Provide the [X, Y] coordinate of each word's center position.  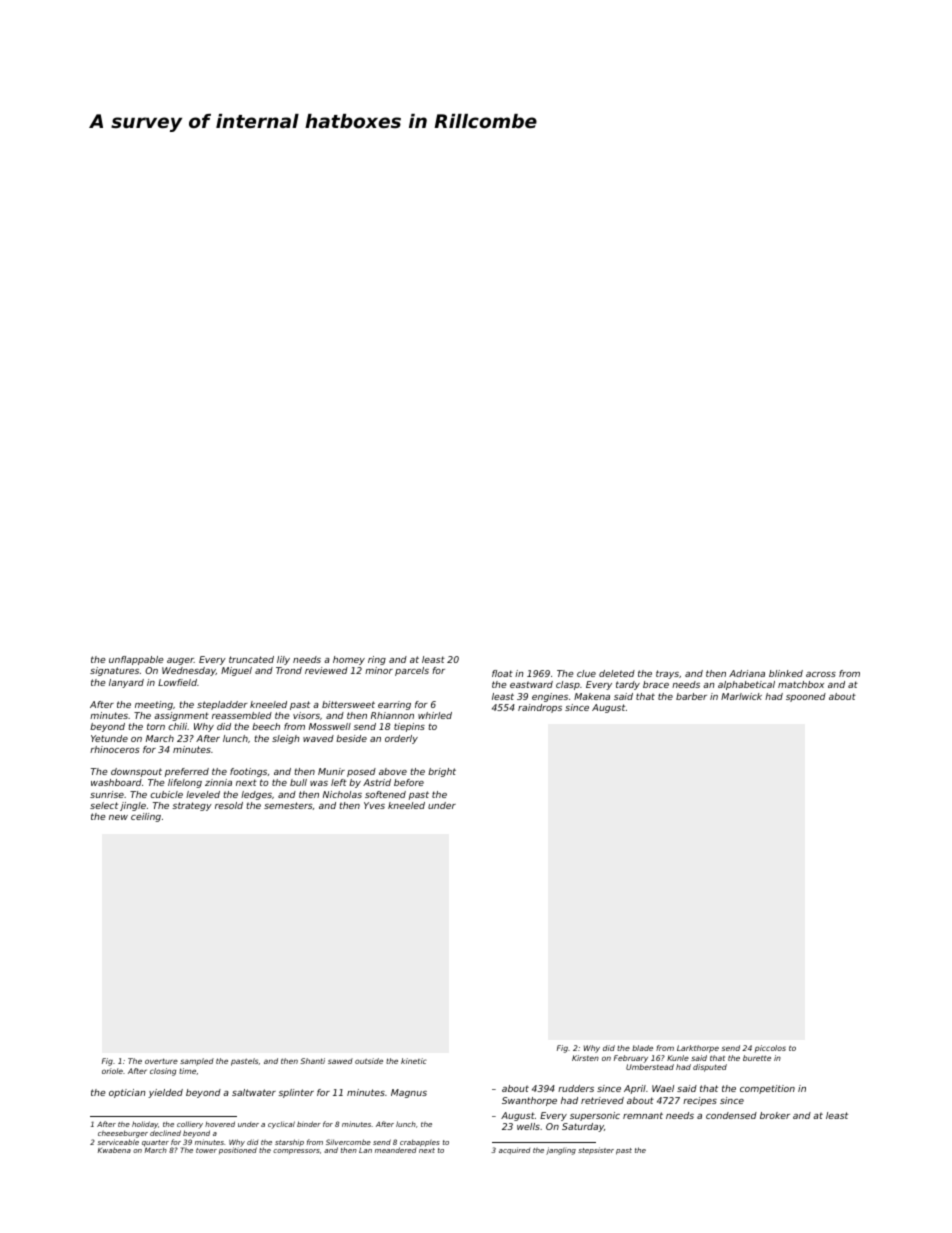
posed [361, 772]
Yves [374, 805]
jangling [561, 1151]
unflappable [136, 660]
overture [161, 1061]
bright [442, 772]
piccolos [770, 1049]
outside [369, 1061]
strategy [192, 806]
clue [586, 673]
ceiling [146, 817]
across [821, 674]
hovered [220, 1124]
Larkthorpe [698, 1049]
